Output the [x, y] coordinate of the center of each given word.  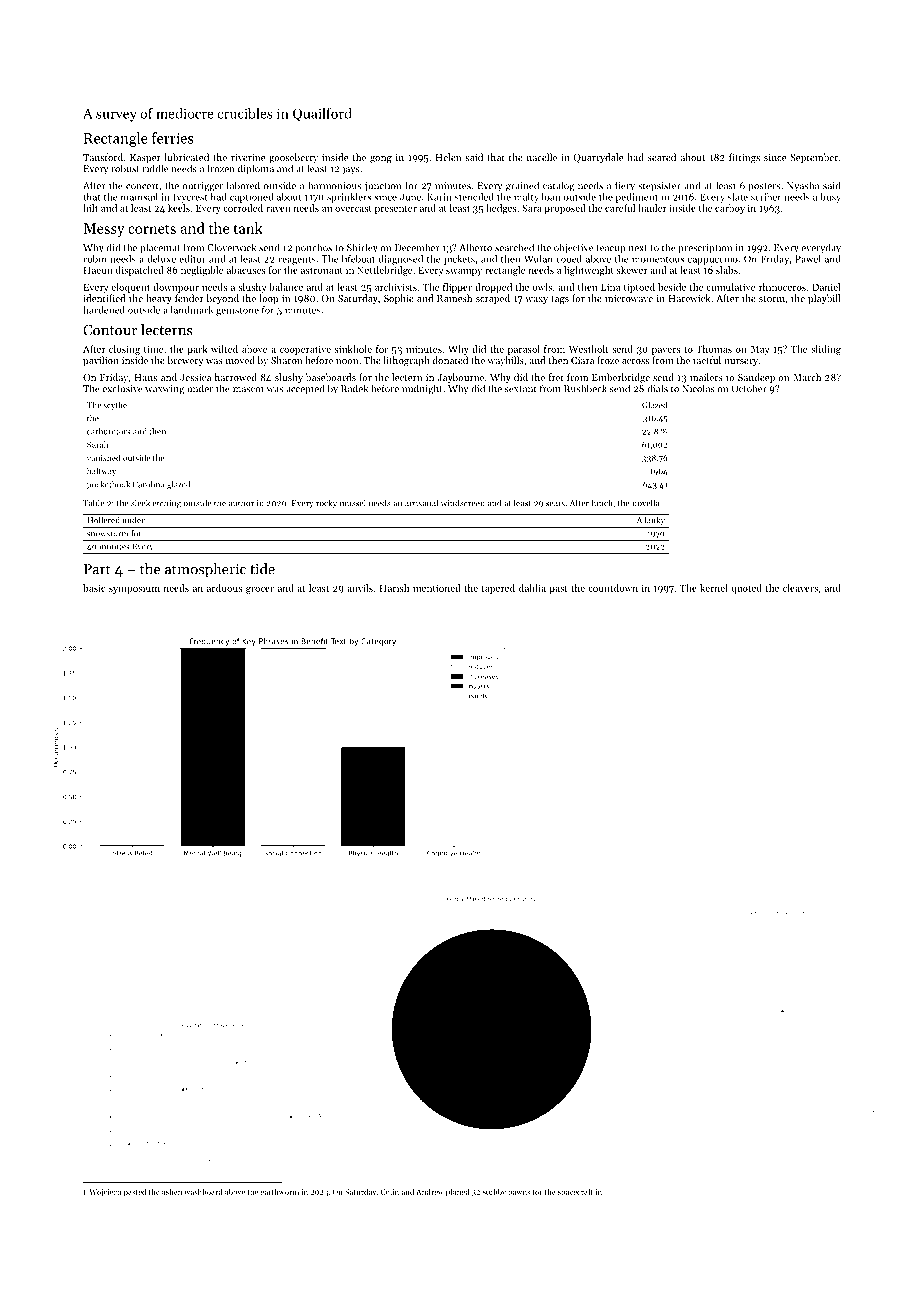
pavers [666, 351]
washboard [203, 1191]
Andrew [430, 1191]
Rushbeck [585, 388]
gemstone [237, 311]
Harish [394, 588]
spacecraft [575, 1193]
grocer [260, 590]
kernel [714, 588]
